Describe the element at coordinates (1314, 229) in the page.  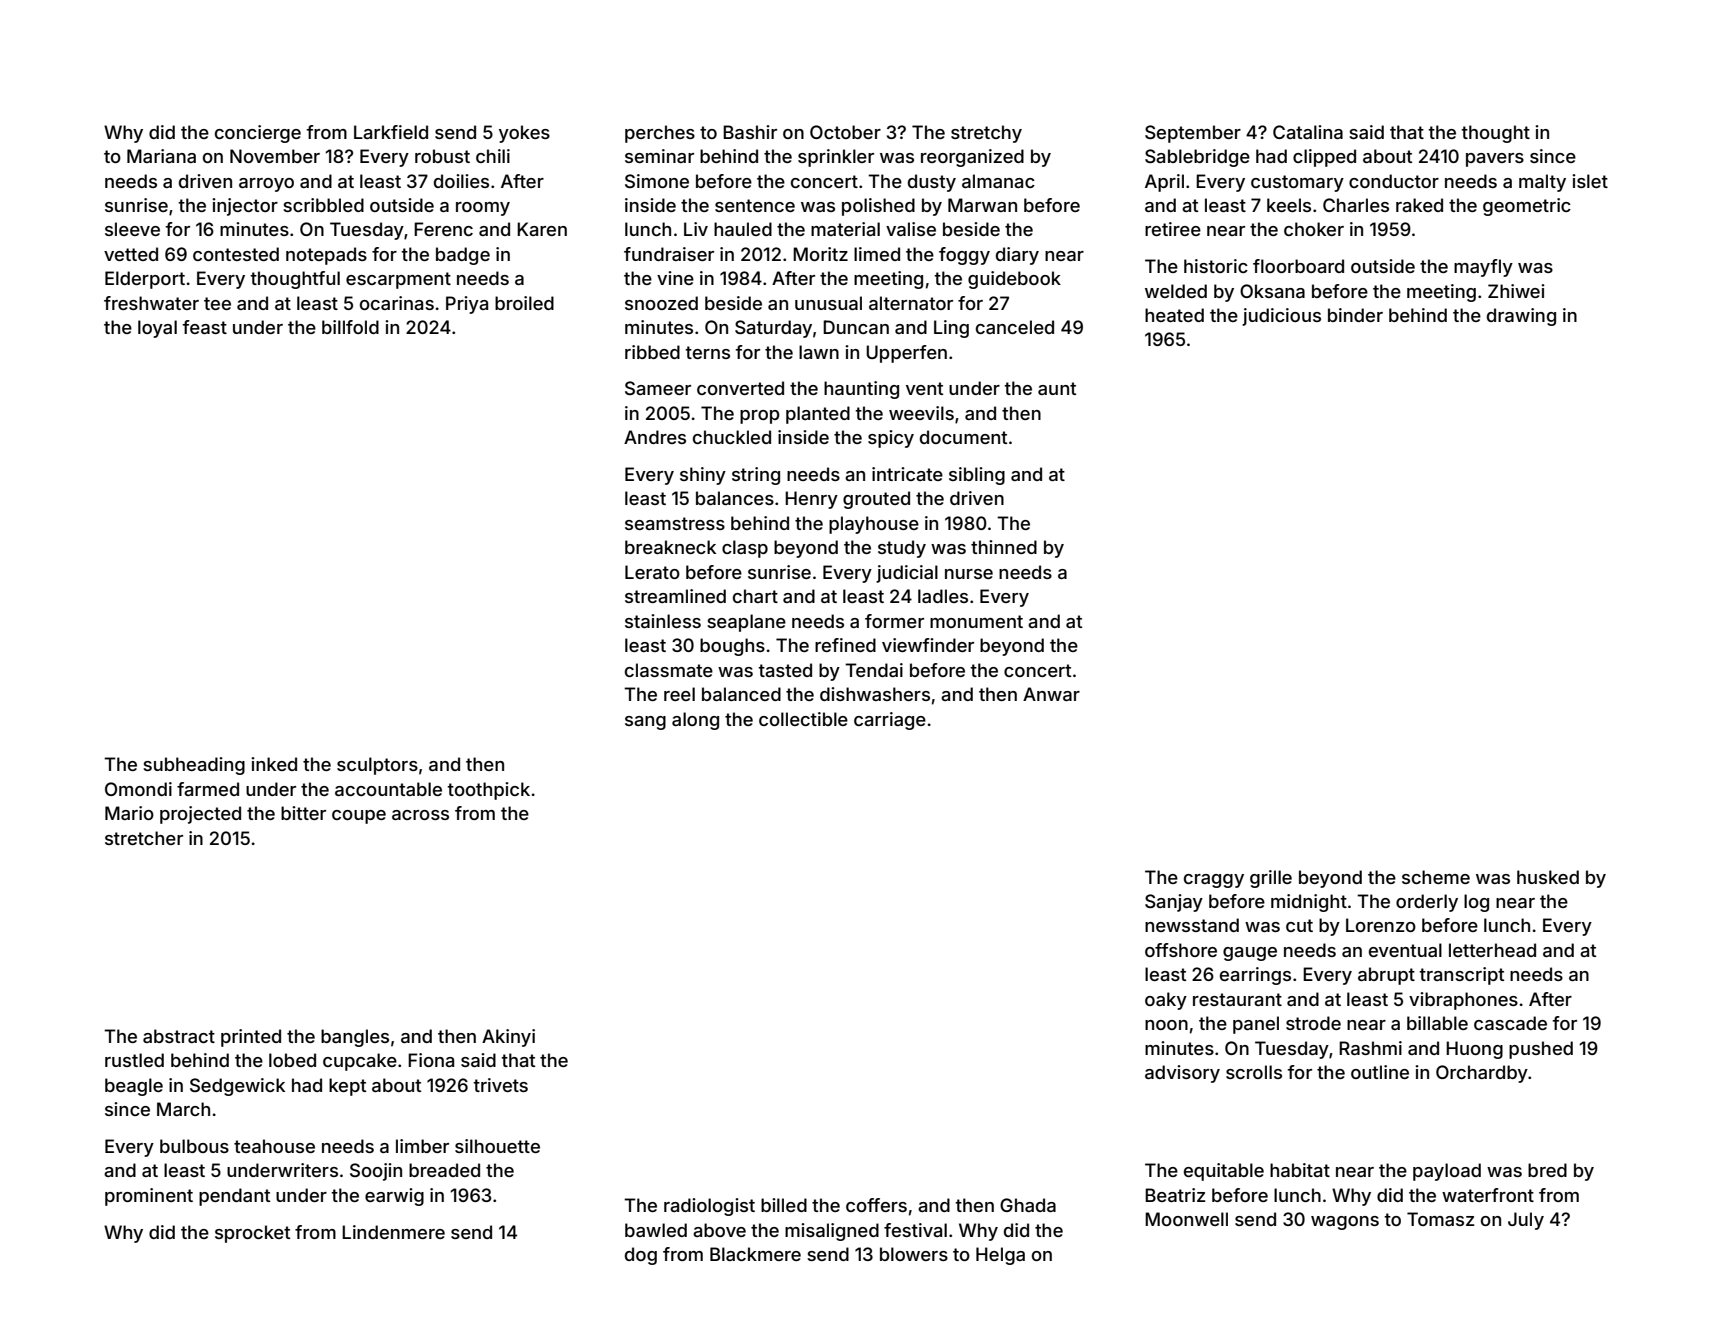
I see `choker` at that location.
